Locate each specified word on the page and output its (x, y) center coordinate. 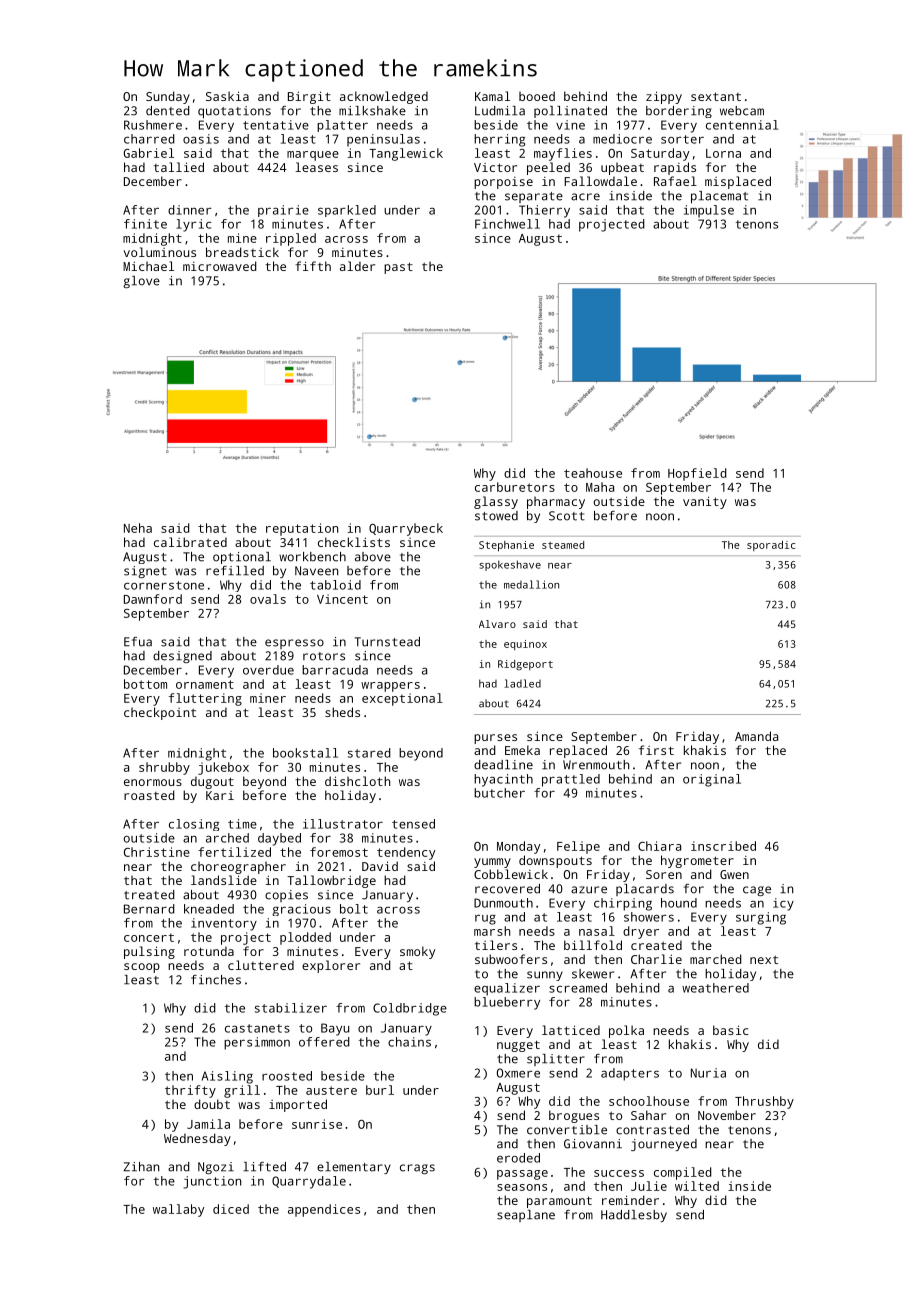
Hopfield (697, 474)
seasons (522, 1187)
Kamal (492, 96)
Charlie (656, 959)
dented (168, 111)
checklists (354, 542)
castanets (257, 1028)
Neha (138, 528)
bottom (145, 684)
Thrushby (764, 1102)
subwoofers (511, 959)
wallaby (178, 1210)
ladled (522, 683)
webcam (742, 111)
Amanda (756, 736)
